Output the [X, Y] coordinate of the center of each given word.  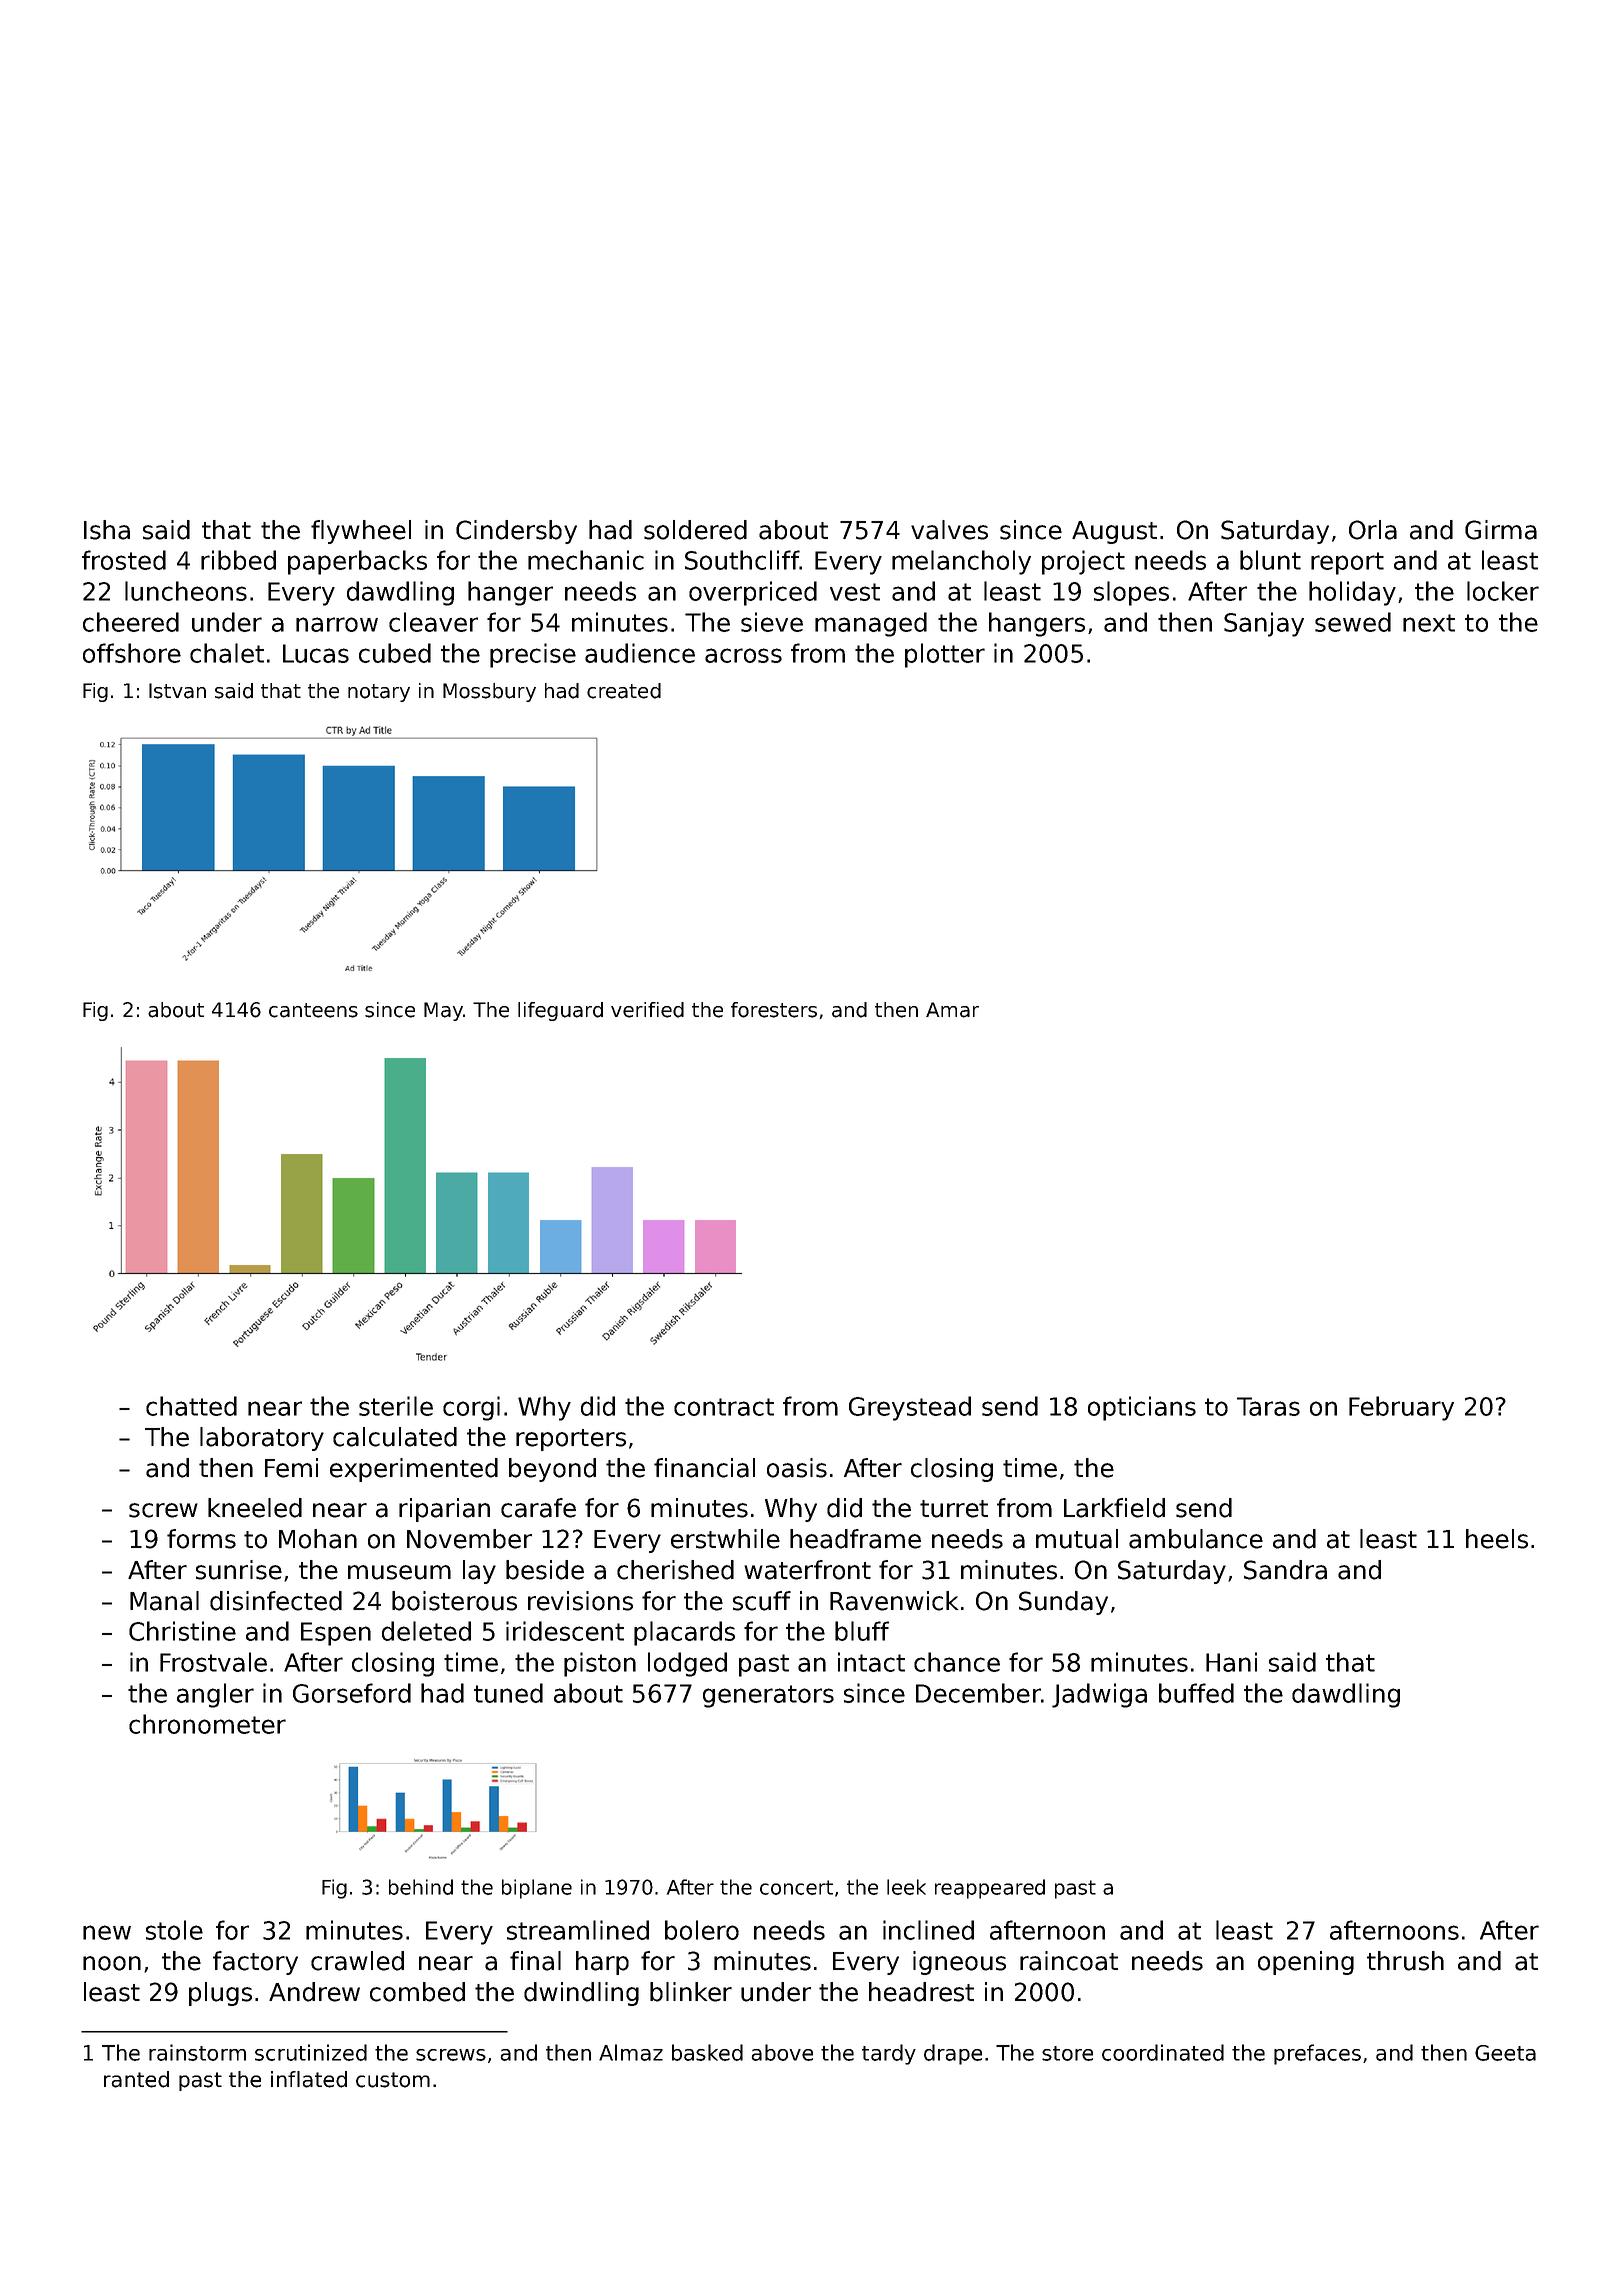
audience [640, 653]
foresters [774, 1010]
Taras [1268, 1406]
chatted [191, 1406]
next [1429, 623]
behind [421, 1887]
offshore [132, 653]
